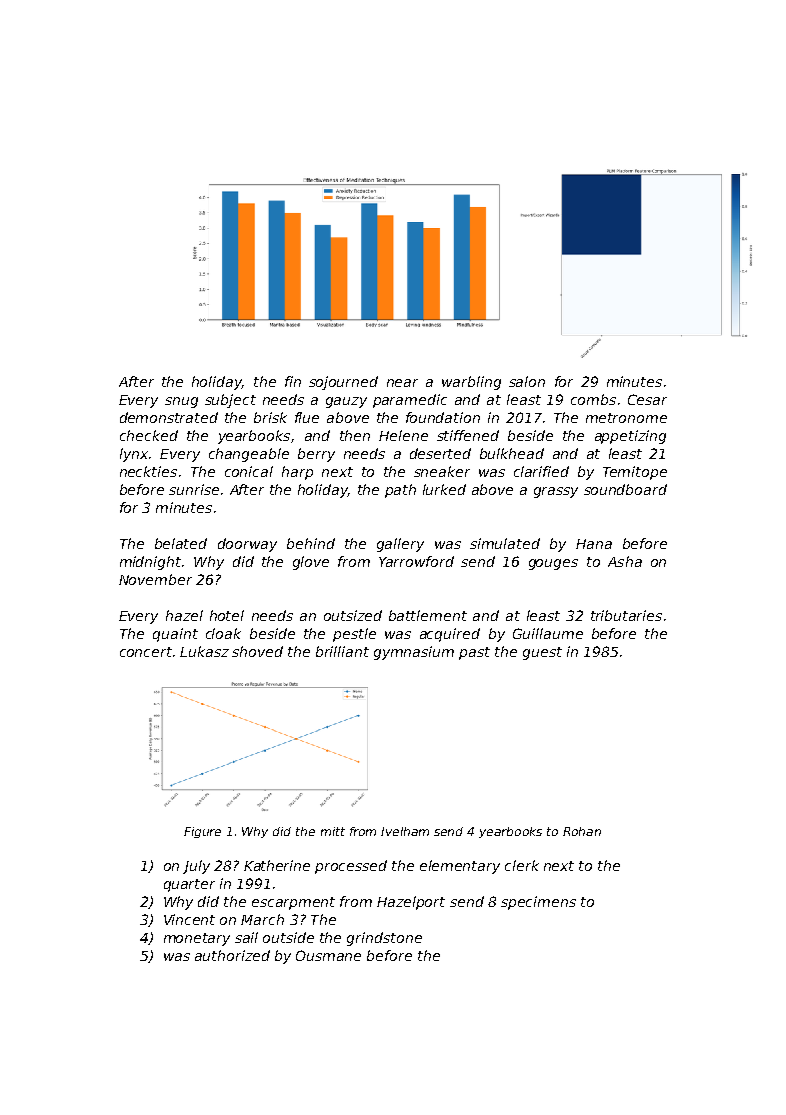  What do you see at coordinates (542, 653) in the screenshot?
I see `guest` at bounding box center [542, 653].
